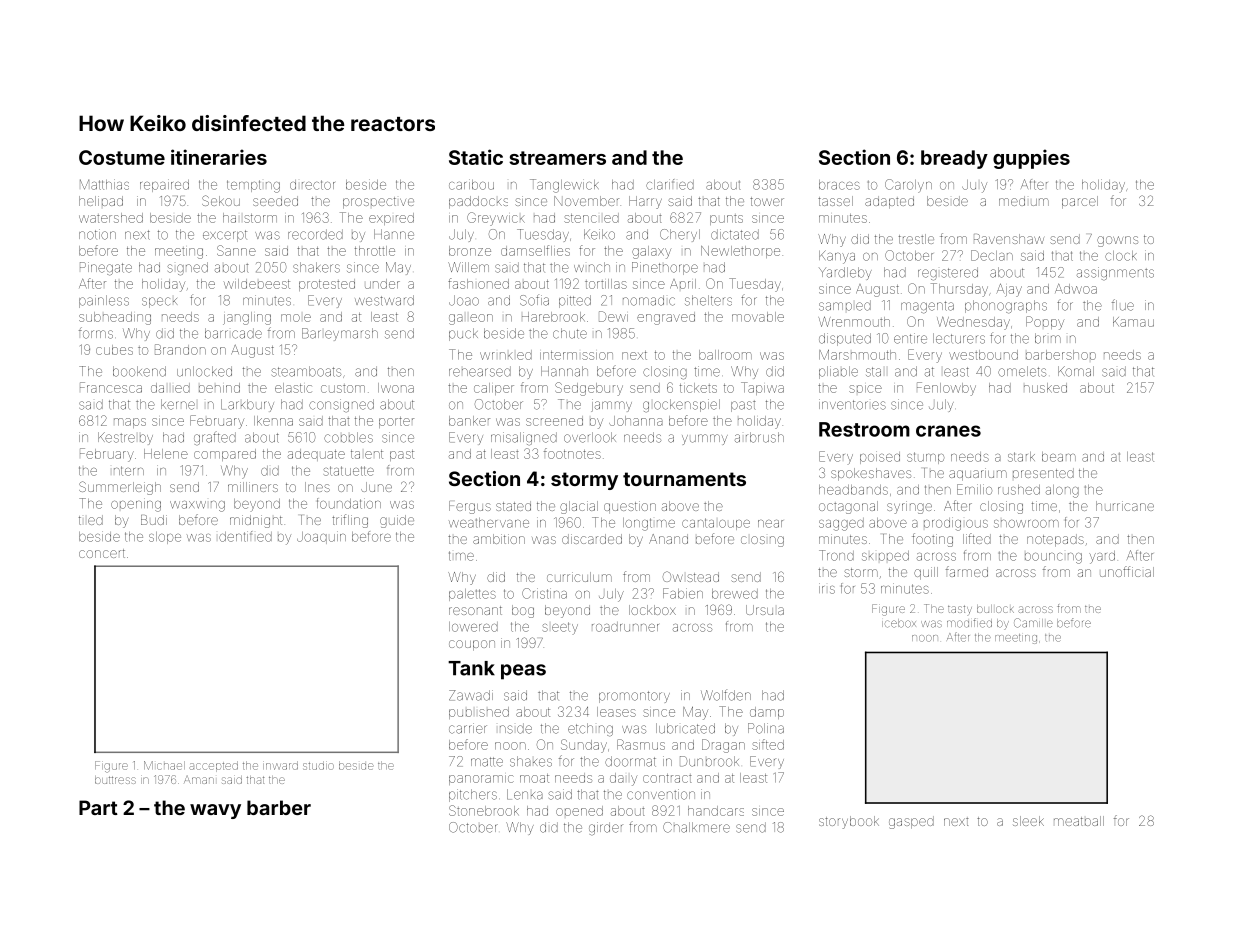  Describe the element at coordinates (164, 765) in the screenshot. I see `Michael` at that location.
